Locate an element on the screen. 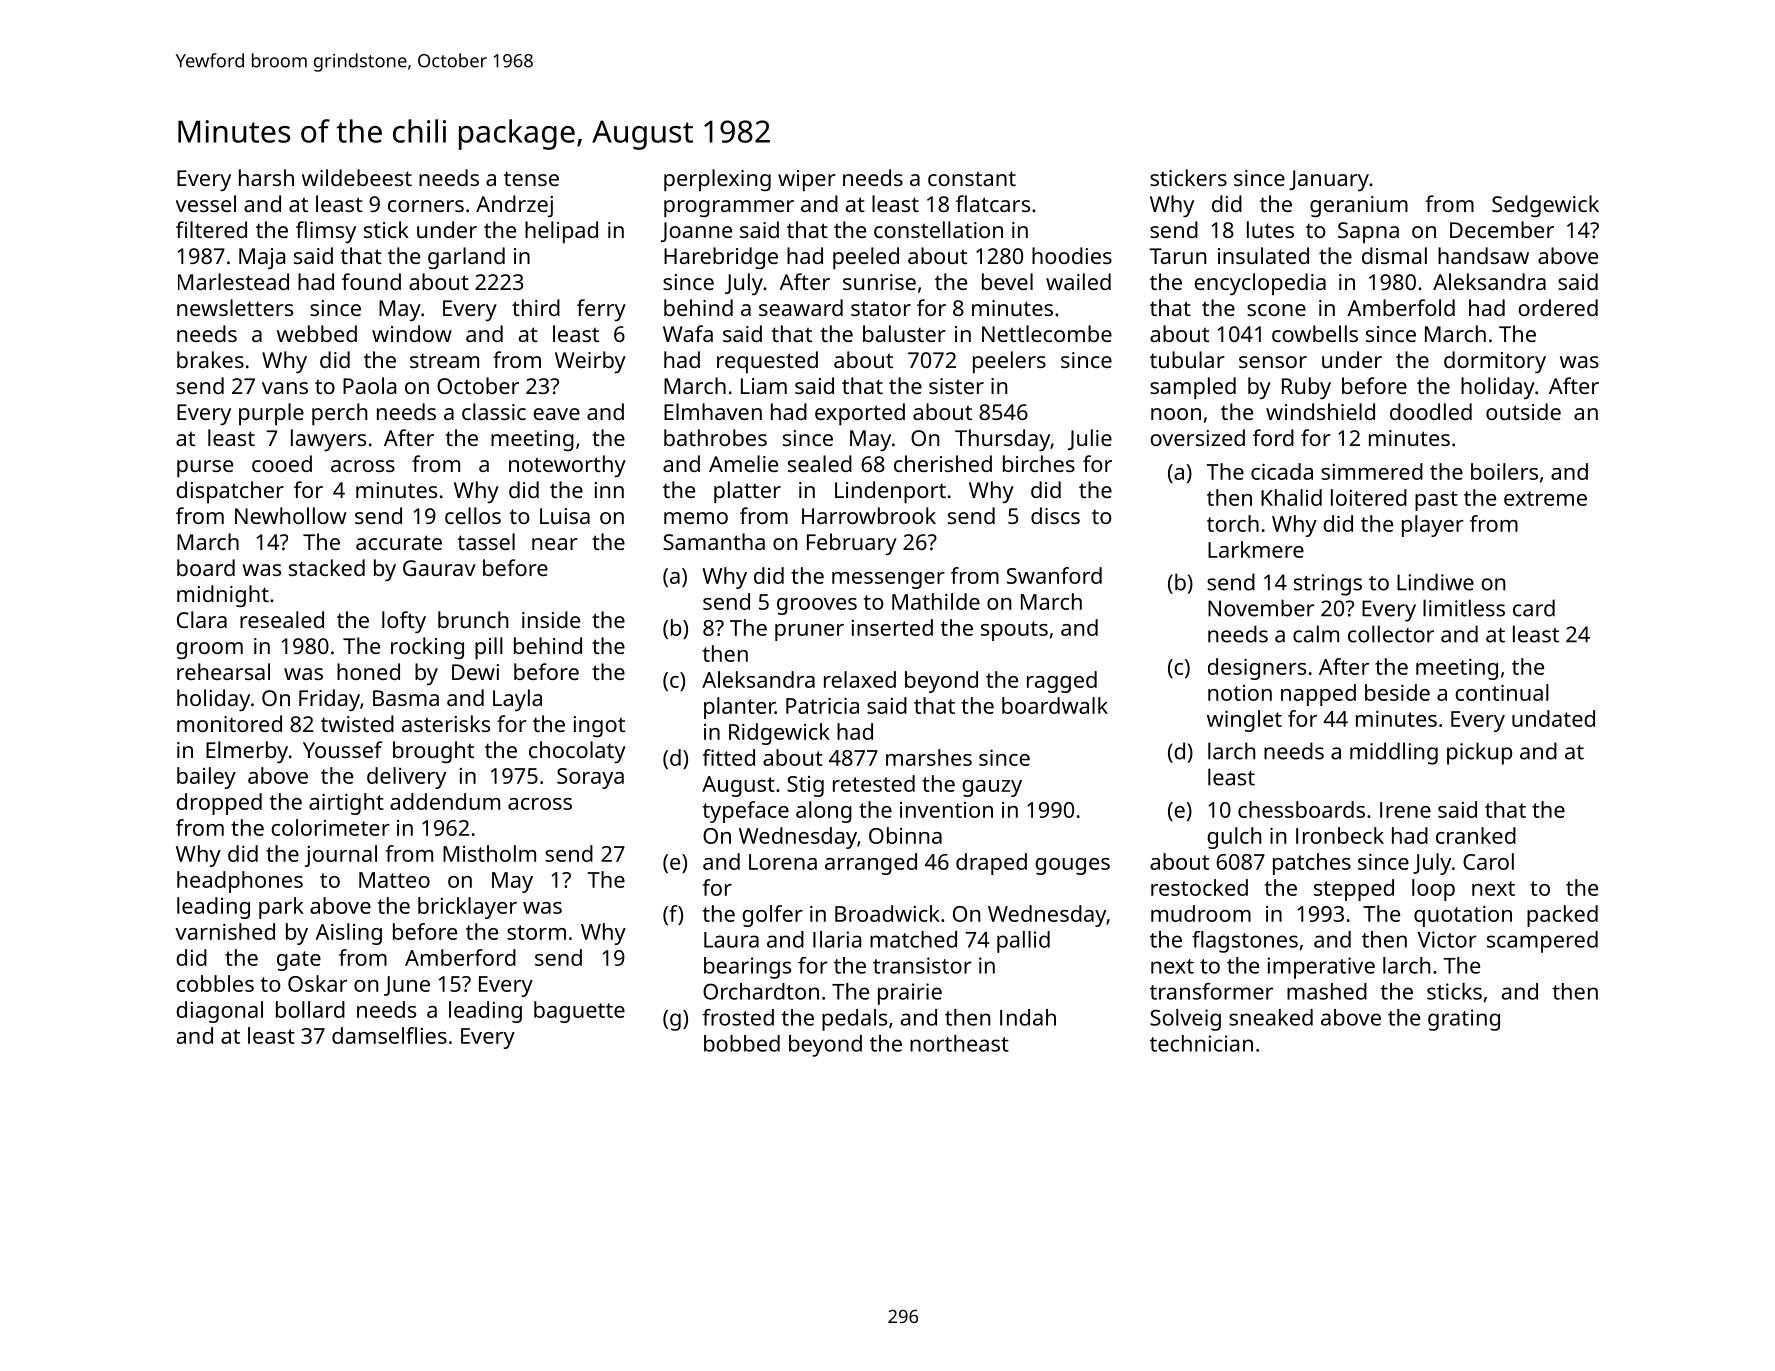 The height and width of the screenshot is (1371, 1775). extreme is located at coordinates (1545, 498).
